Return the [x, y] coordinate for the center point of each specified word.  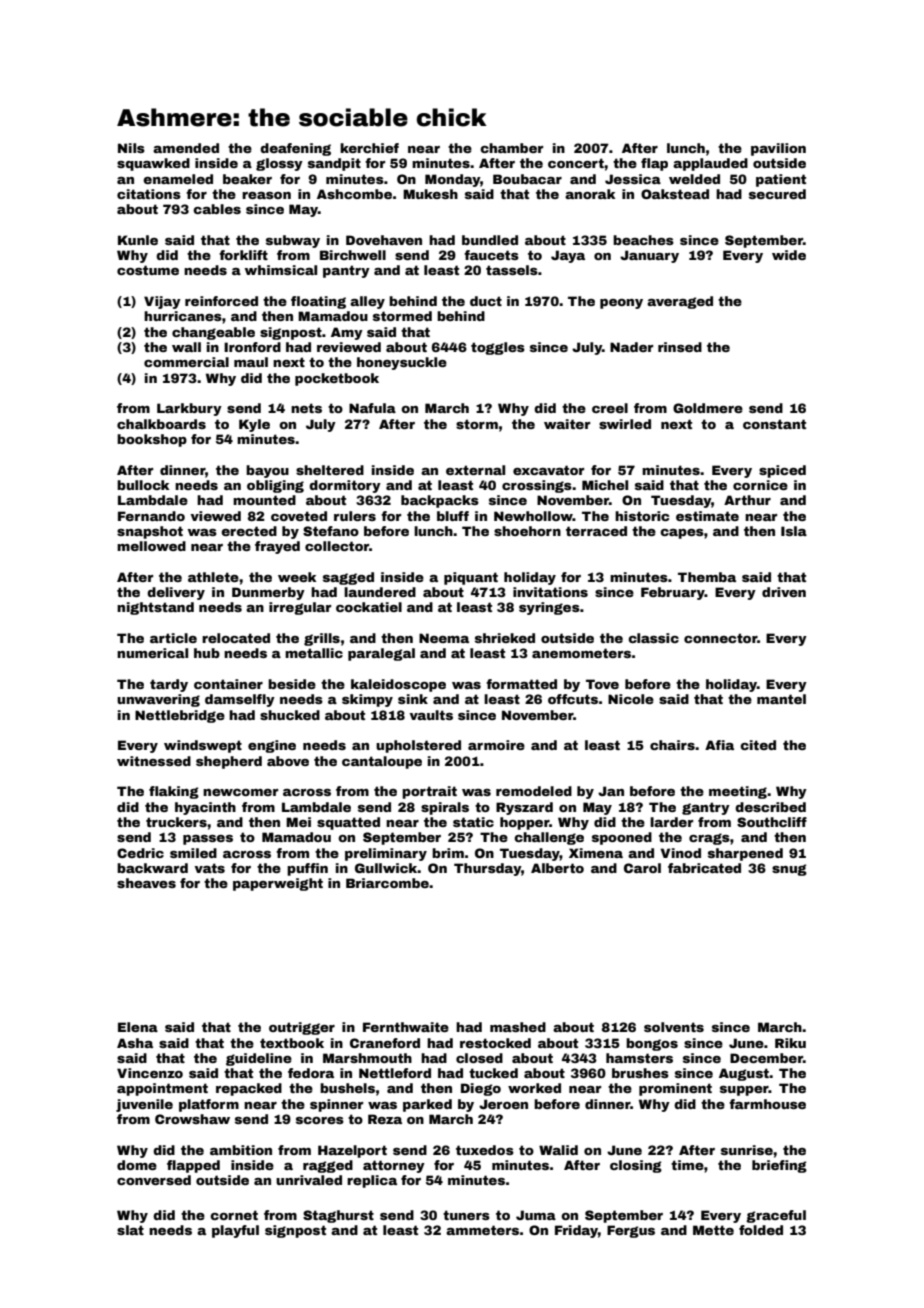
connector [720, 638]
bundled [490, 240]
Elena [138, 1027]
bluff [453, 516]
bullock [143, 485]
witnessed [154, 761]
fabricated [704, 868]
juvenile [144, 1105]
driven [784, 592]
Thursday [487, 869]
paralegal [381, 654]
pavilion [778, 149]
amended [186, 148]
